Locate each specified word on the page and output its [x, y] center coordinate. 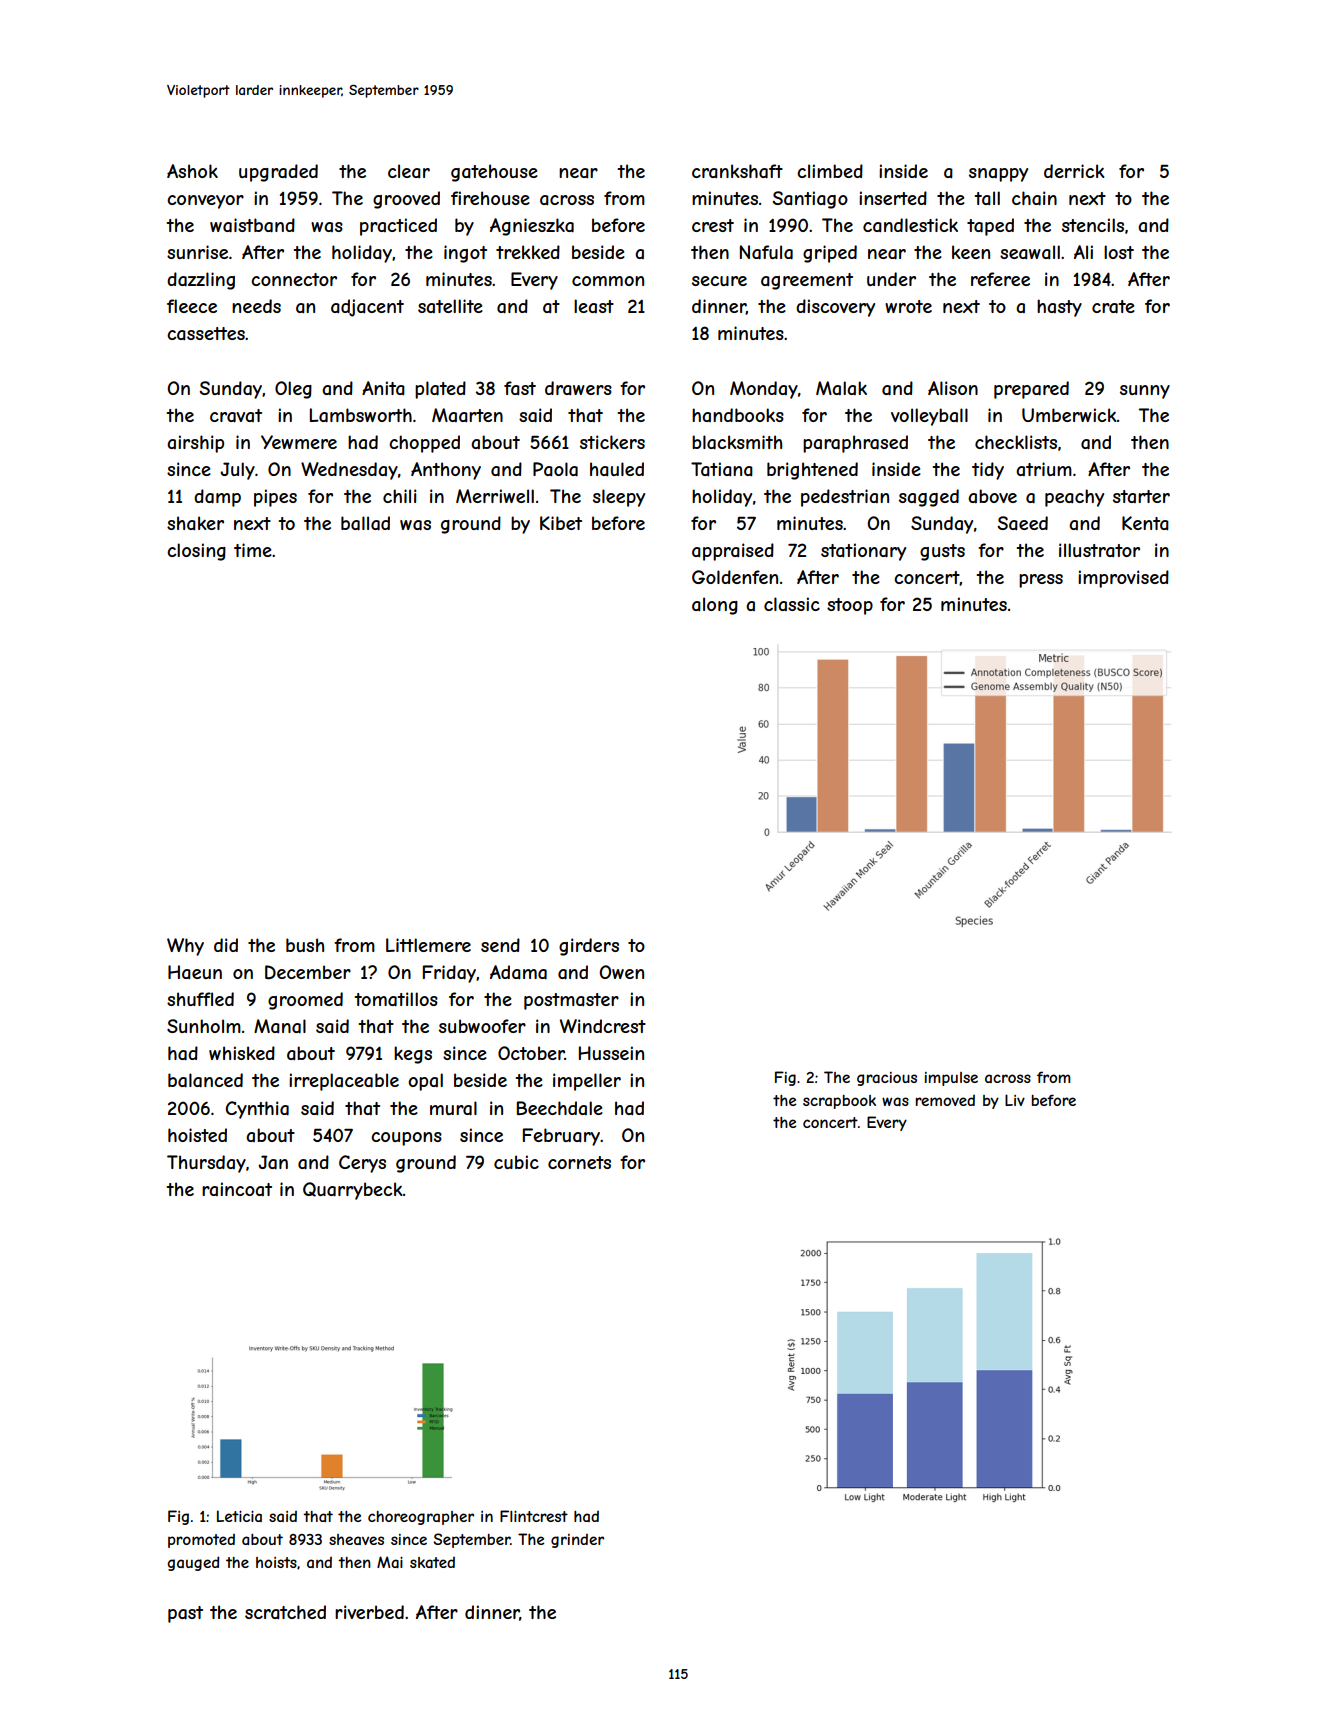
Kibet [561, 523]
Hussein [611, 1053]
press [1041, 581]
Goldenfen [735, 577]
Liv [1015, 1100]
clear [409, 171]
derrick [1074, 171]
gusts [942, 552]
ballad [365, 523]
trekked [528, 252]
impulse [951, 1079]
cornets [579, 1162]
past [185, 1614]
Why [185, 947]
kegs [413, 1055]
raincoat [237, 1189]
